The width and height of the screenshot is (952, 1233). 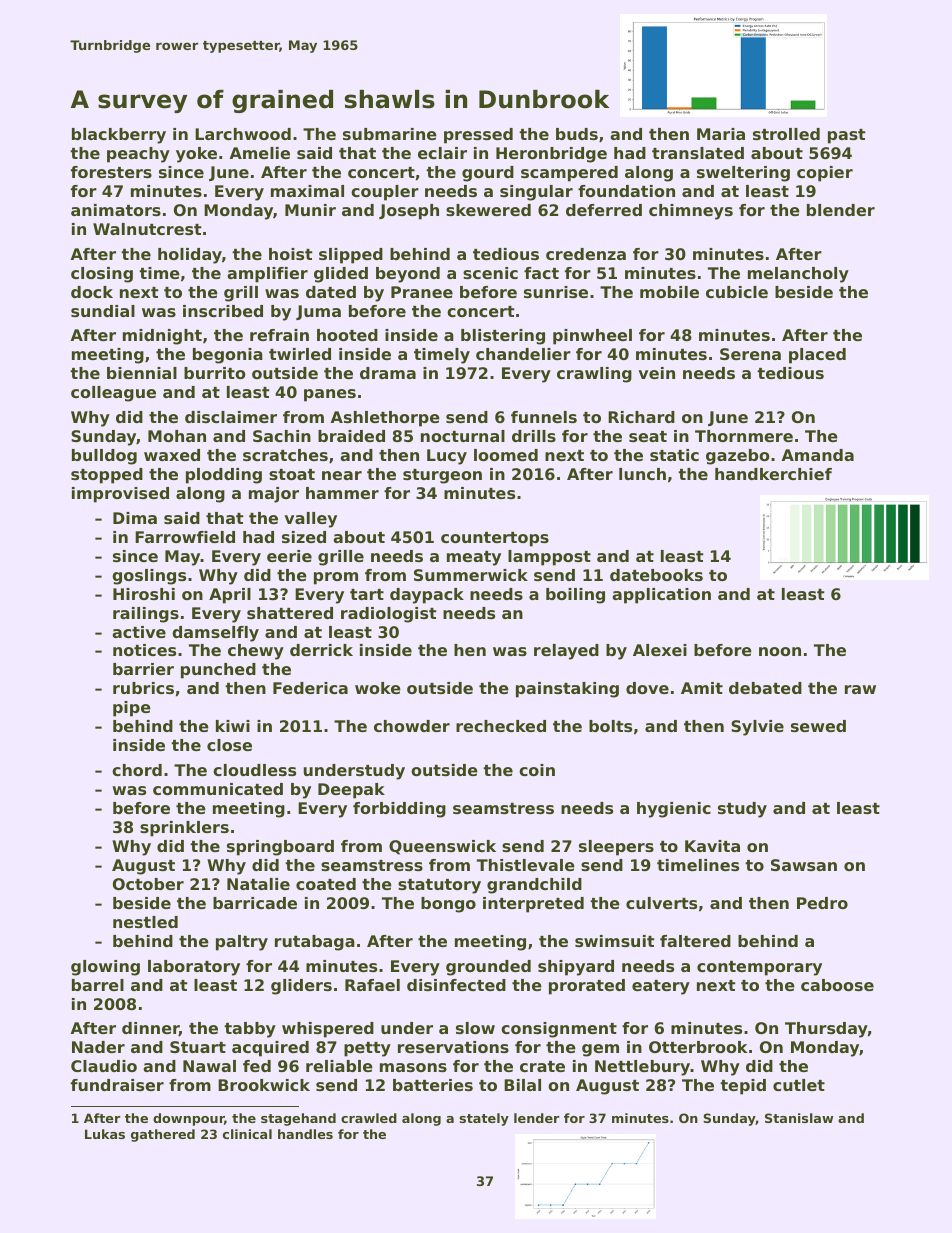 I want to click on blackberry, so click(x=119, y=136).
